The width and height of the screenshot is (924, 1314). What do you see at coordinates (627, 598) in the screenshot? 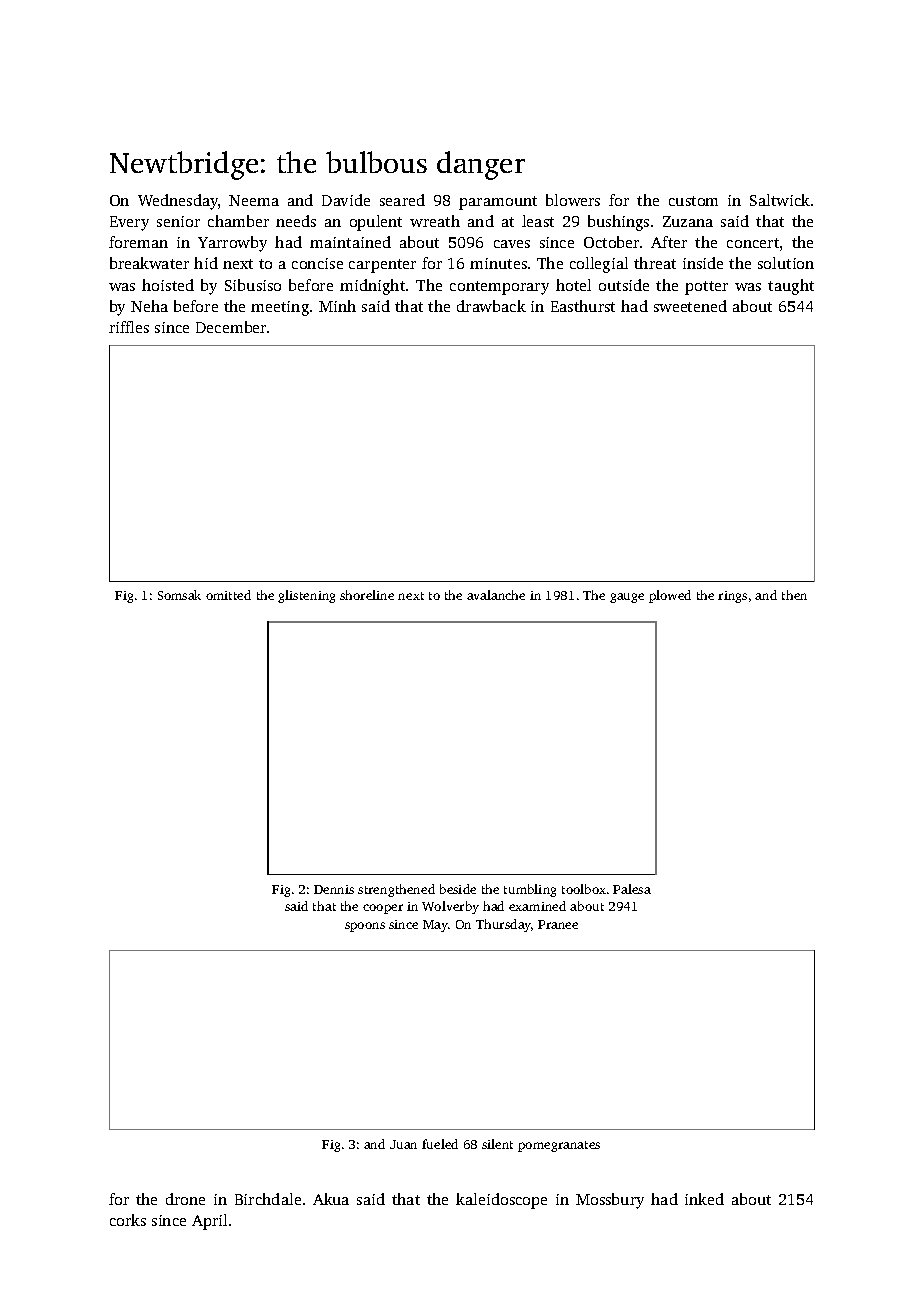
I see `gauge` at bounding box center [627, 598].
